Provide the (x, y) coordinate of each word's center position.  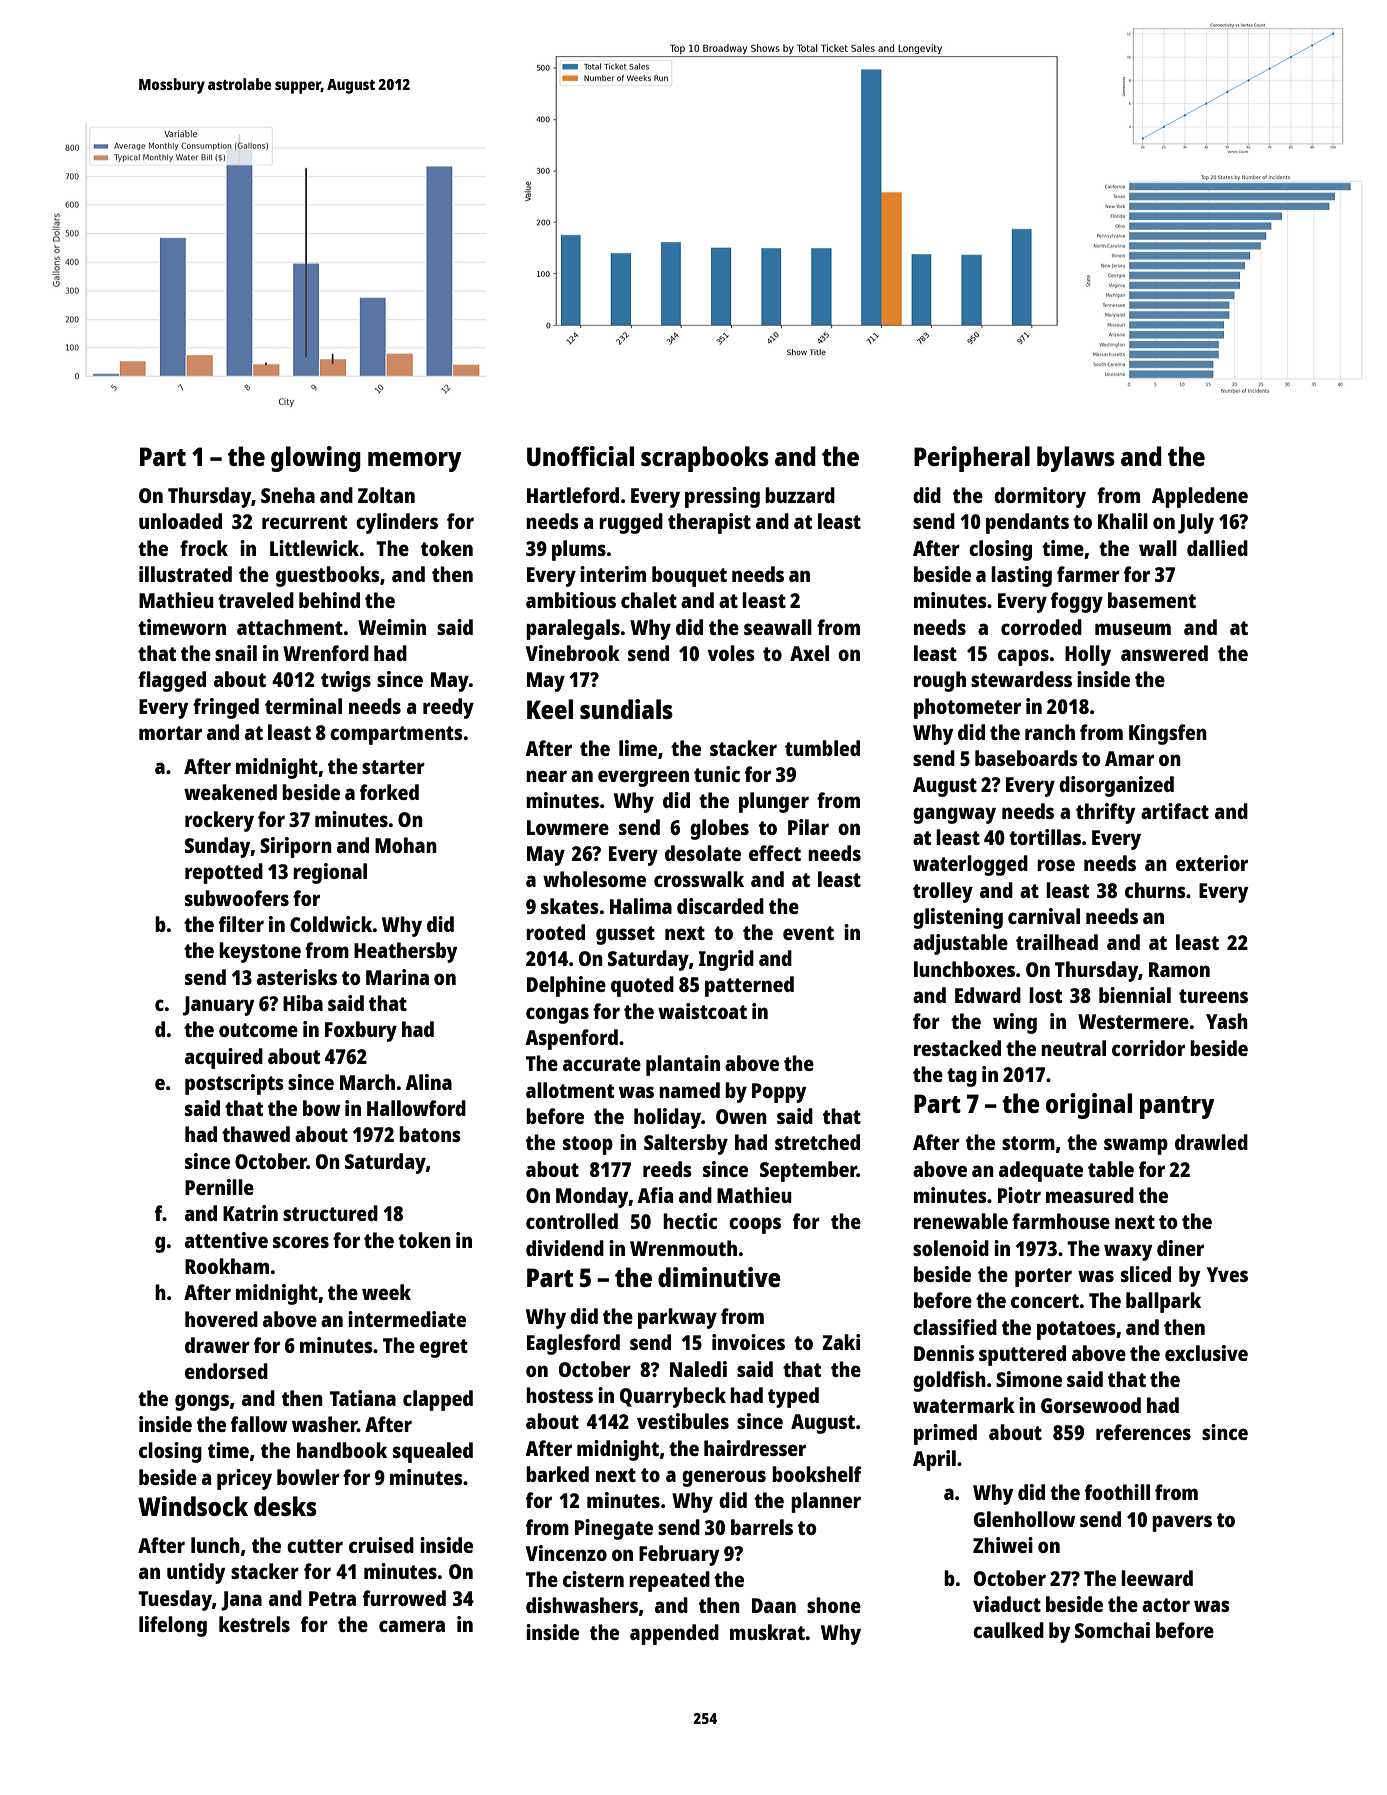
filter (241, 924)
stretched (817, 1142)
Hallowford (416, 1108)
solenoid (951, 1248)
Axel (809, 653)
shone (834, 1605)
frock (204, 548)
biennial (1135, 995)
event (808, 933)
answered (1164, 653)
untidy (196, 1573)
